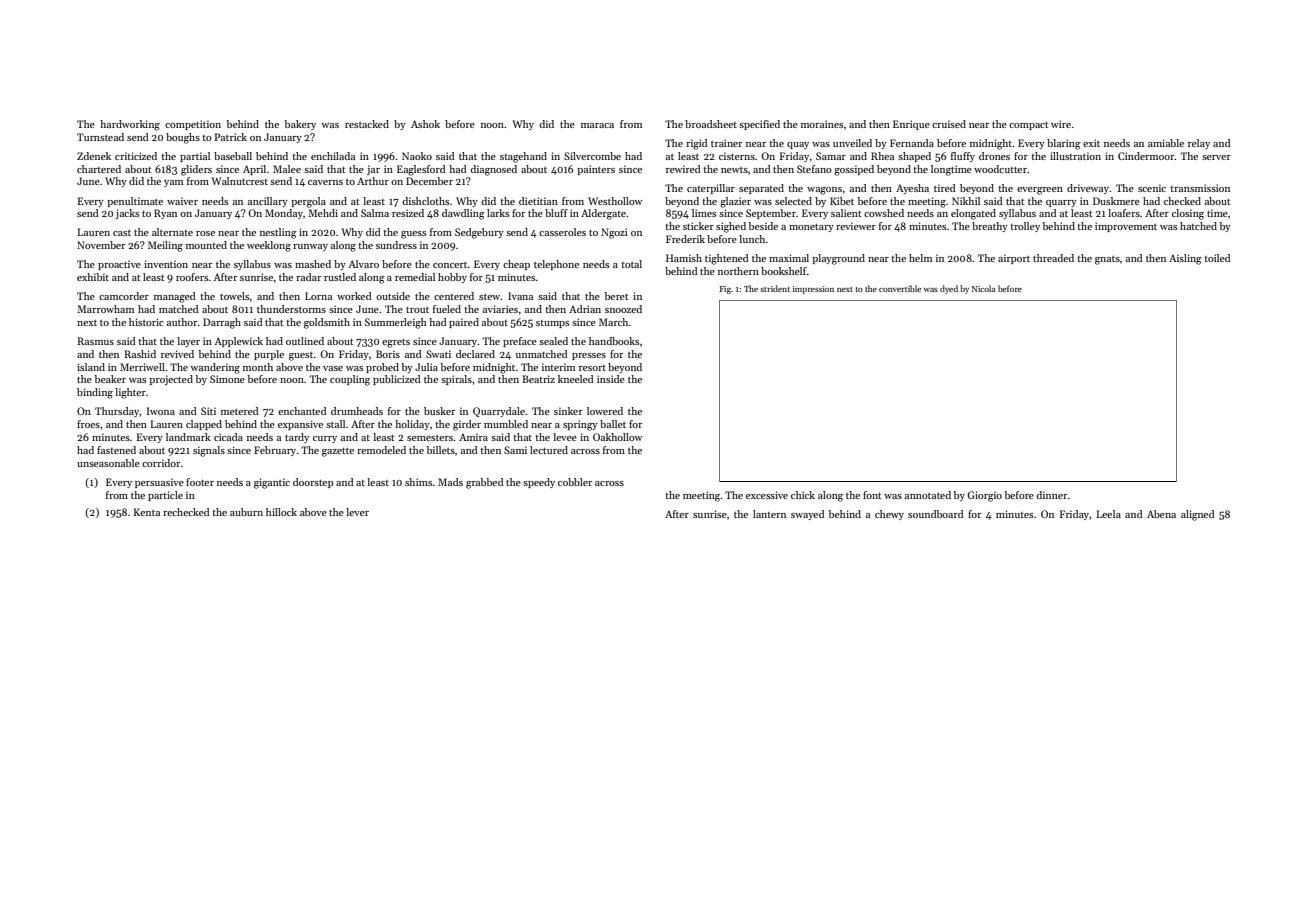 This page has width=1308, height=924. Describe the element at coordinates (725, 290) in the page. I see `Fig` at that location.
